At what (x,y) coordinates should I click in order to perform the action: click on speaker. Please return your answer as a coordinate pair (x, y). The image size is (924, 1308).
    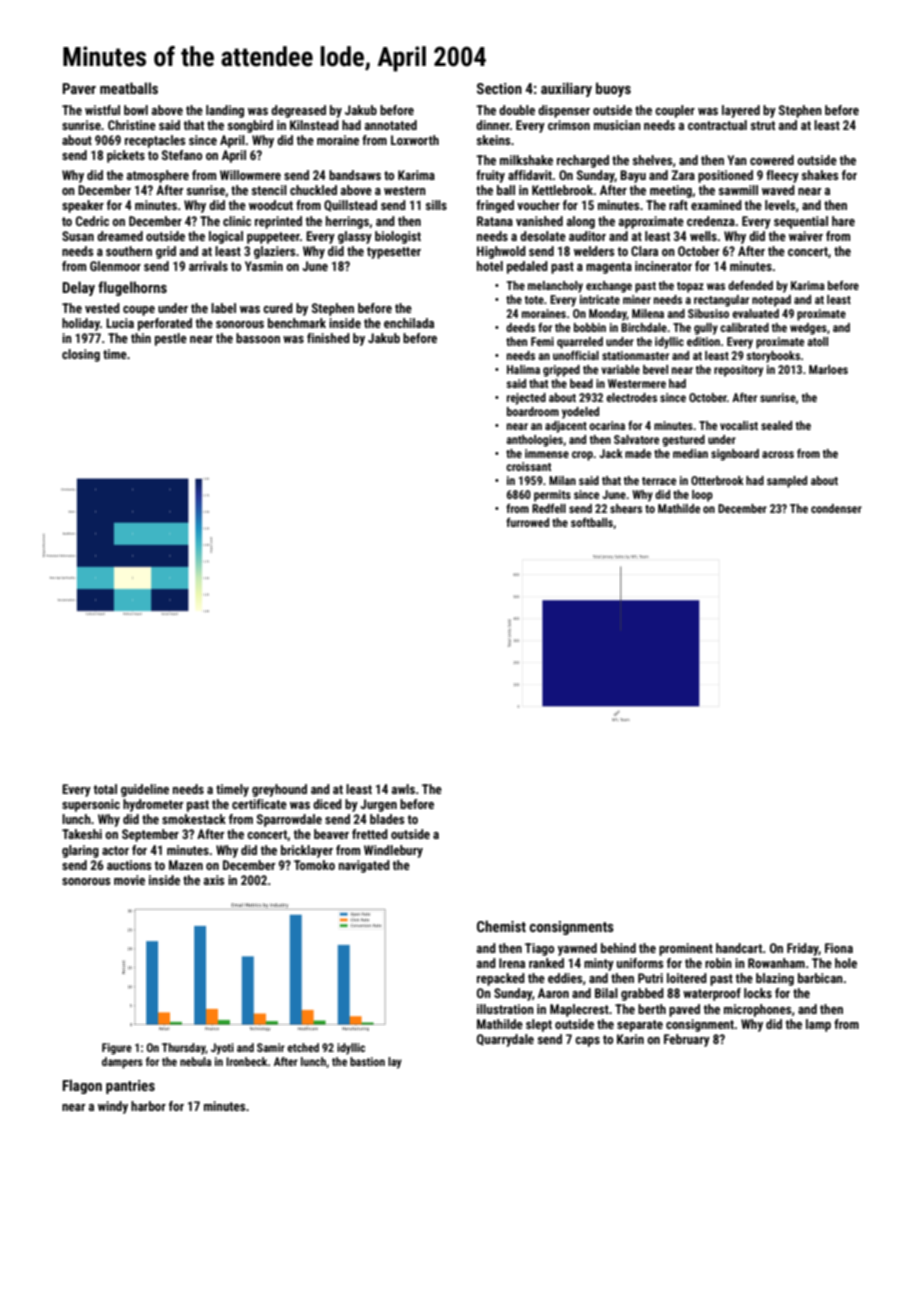
    Looking at the image, I should click on (83, 206).
